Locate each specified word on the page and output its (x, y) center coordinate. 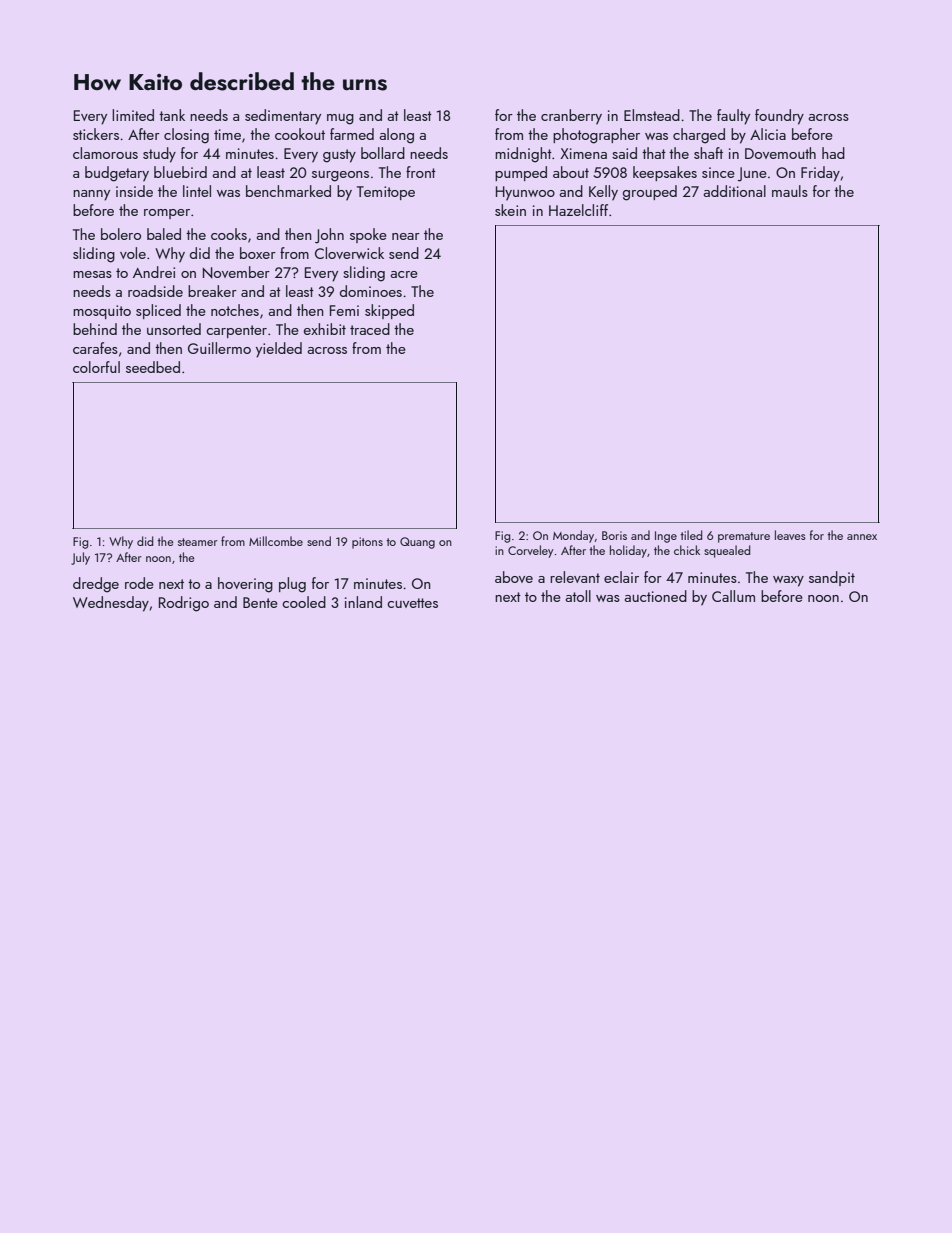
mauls (790, 191)
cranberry (571, 117)
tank (172, 115)
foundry (779, 117)
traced (370, 329)
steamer (198, 542)
